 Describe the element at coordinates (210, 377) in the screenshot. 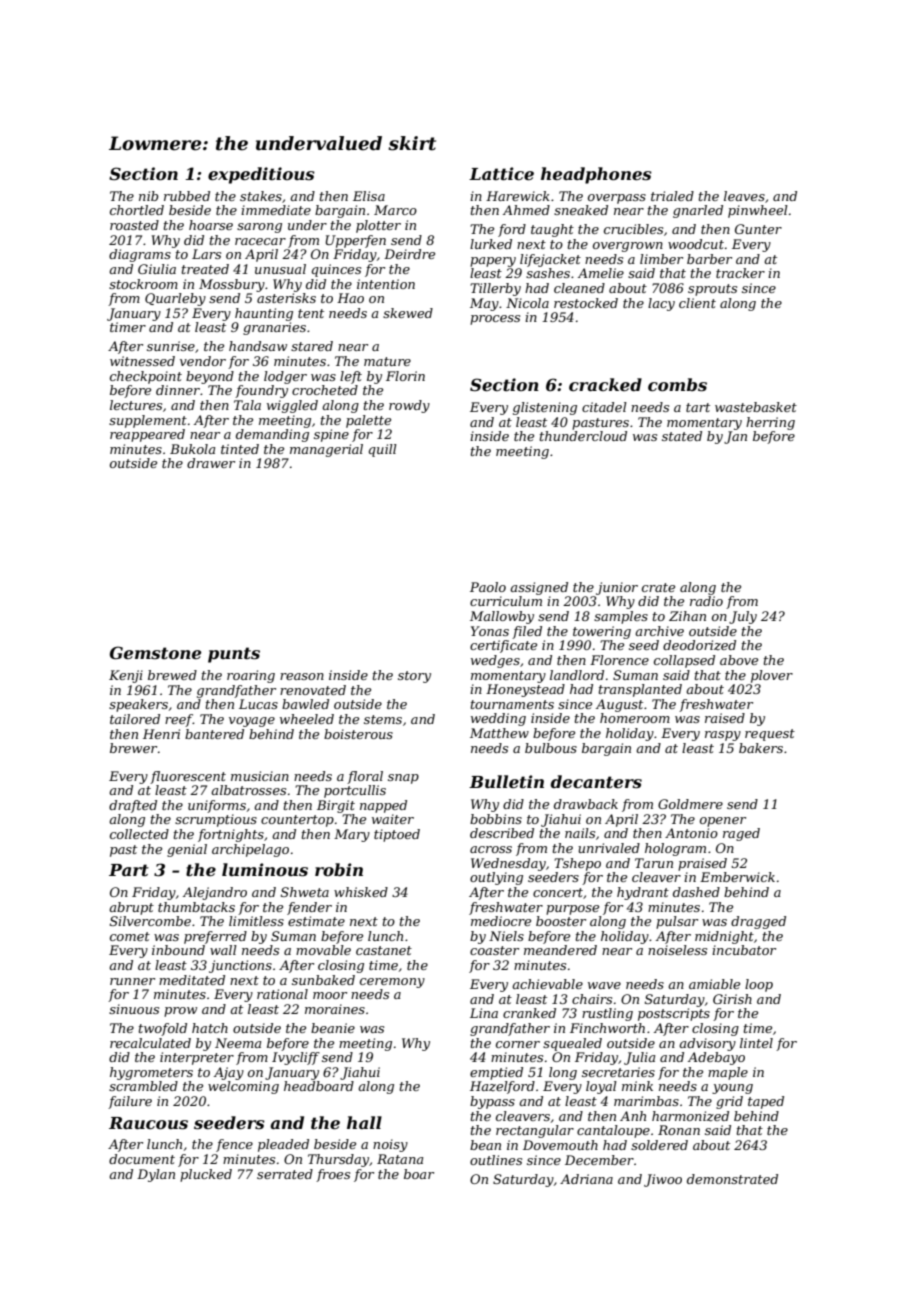

I see `beyond` at that location.
